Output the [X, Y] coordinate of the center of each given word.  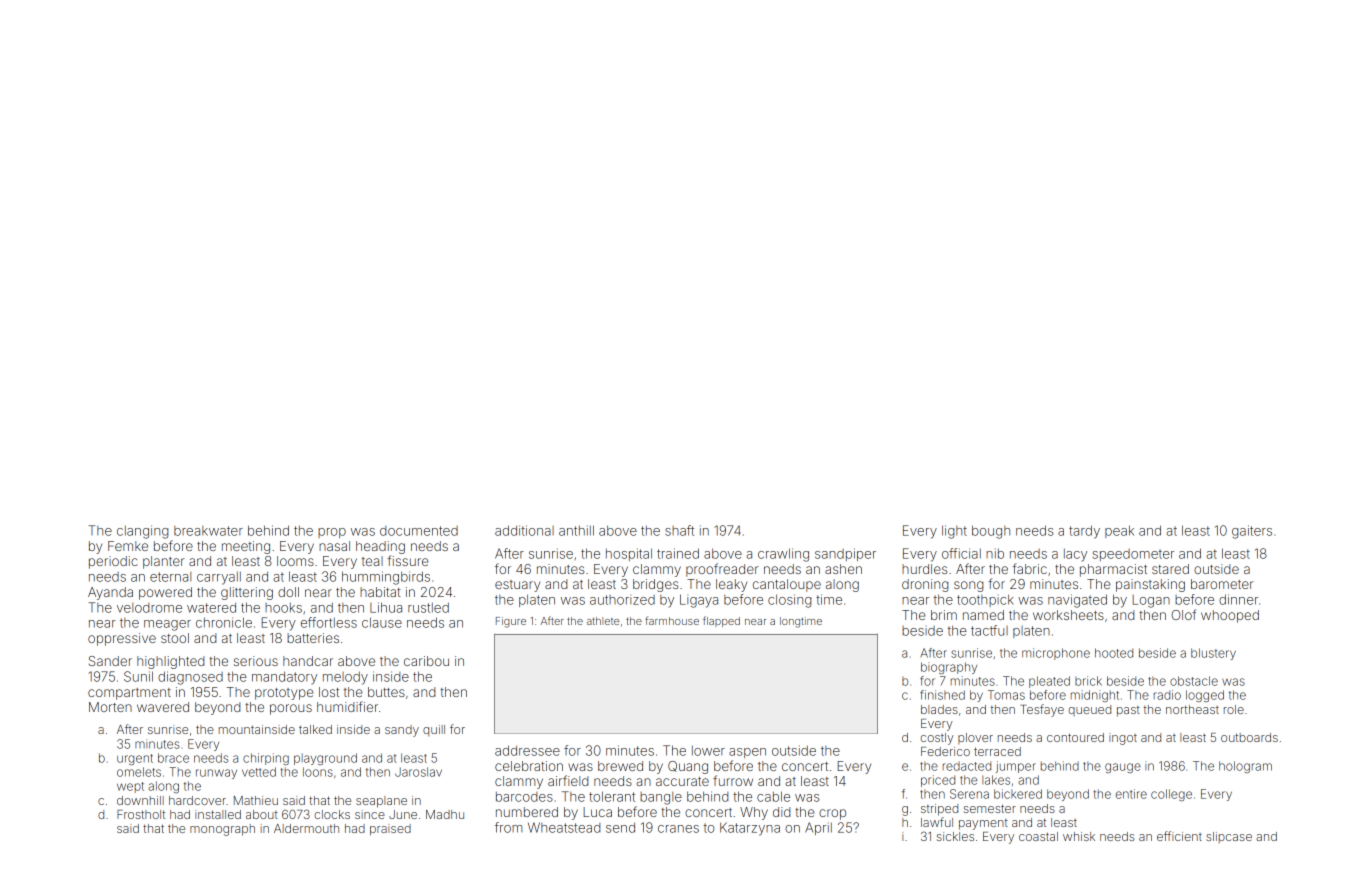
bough [991, 532]
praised [390, 830]
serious [256, 661]
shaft [679, 530]
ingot [1123, 739]
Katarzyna [750, 829]
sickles [955, 836]
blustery [1213, 654]
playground [325, 759]
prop [332, 533]
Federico [945, 751]
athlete [603, 621]
